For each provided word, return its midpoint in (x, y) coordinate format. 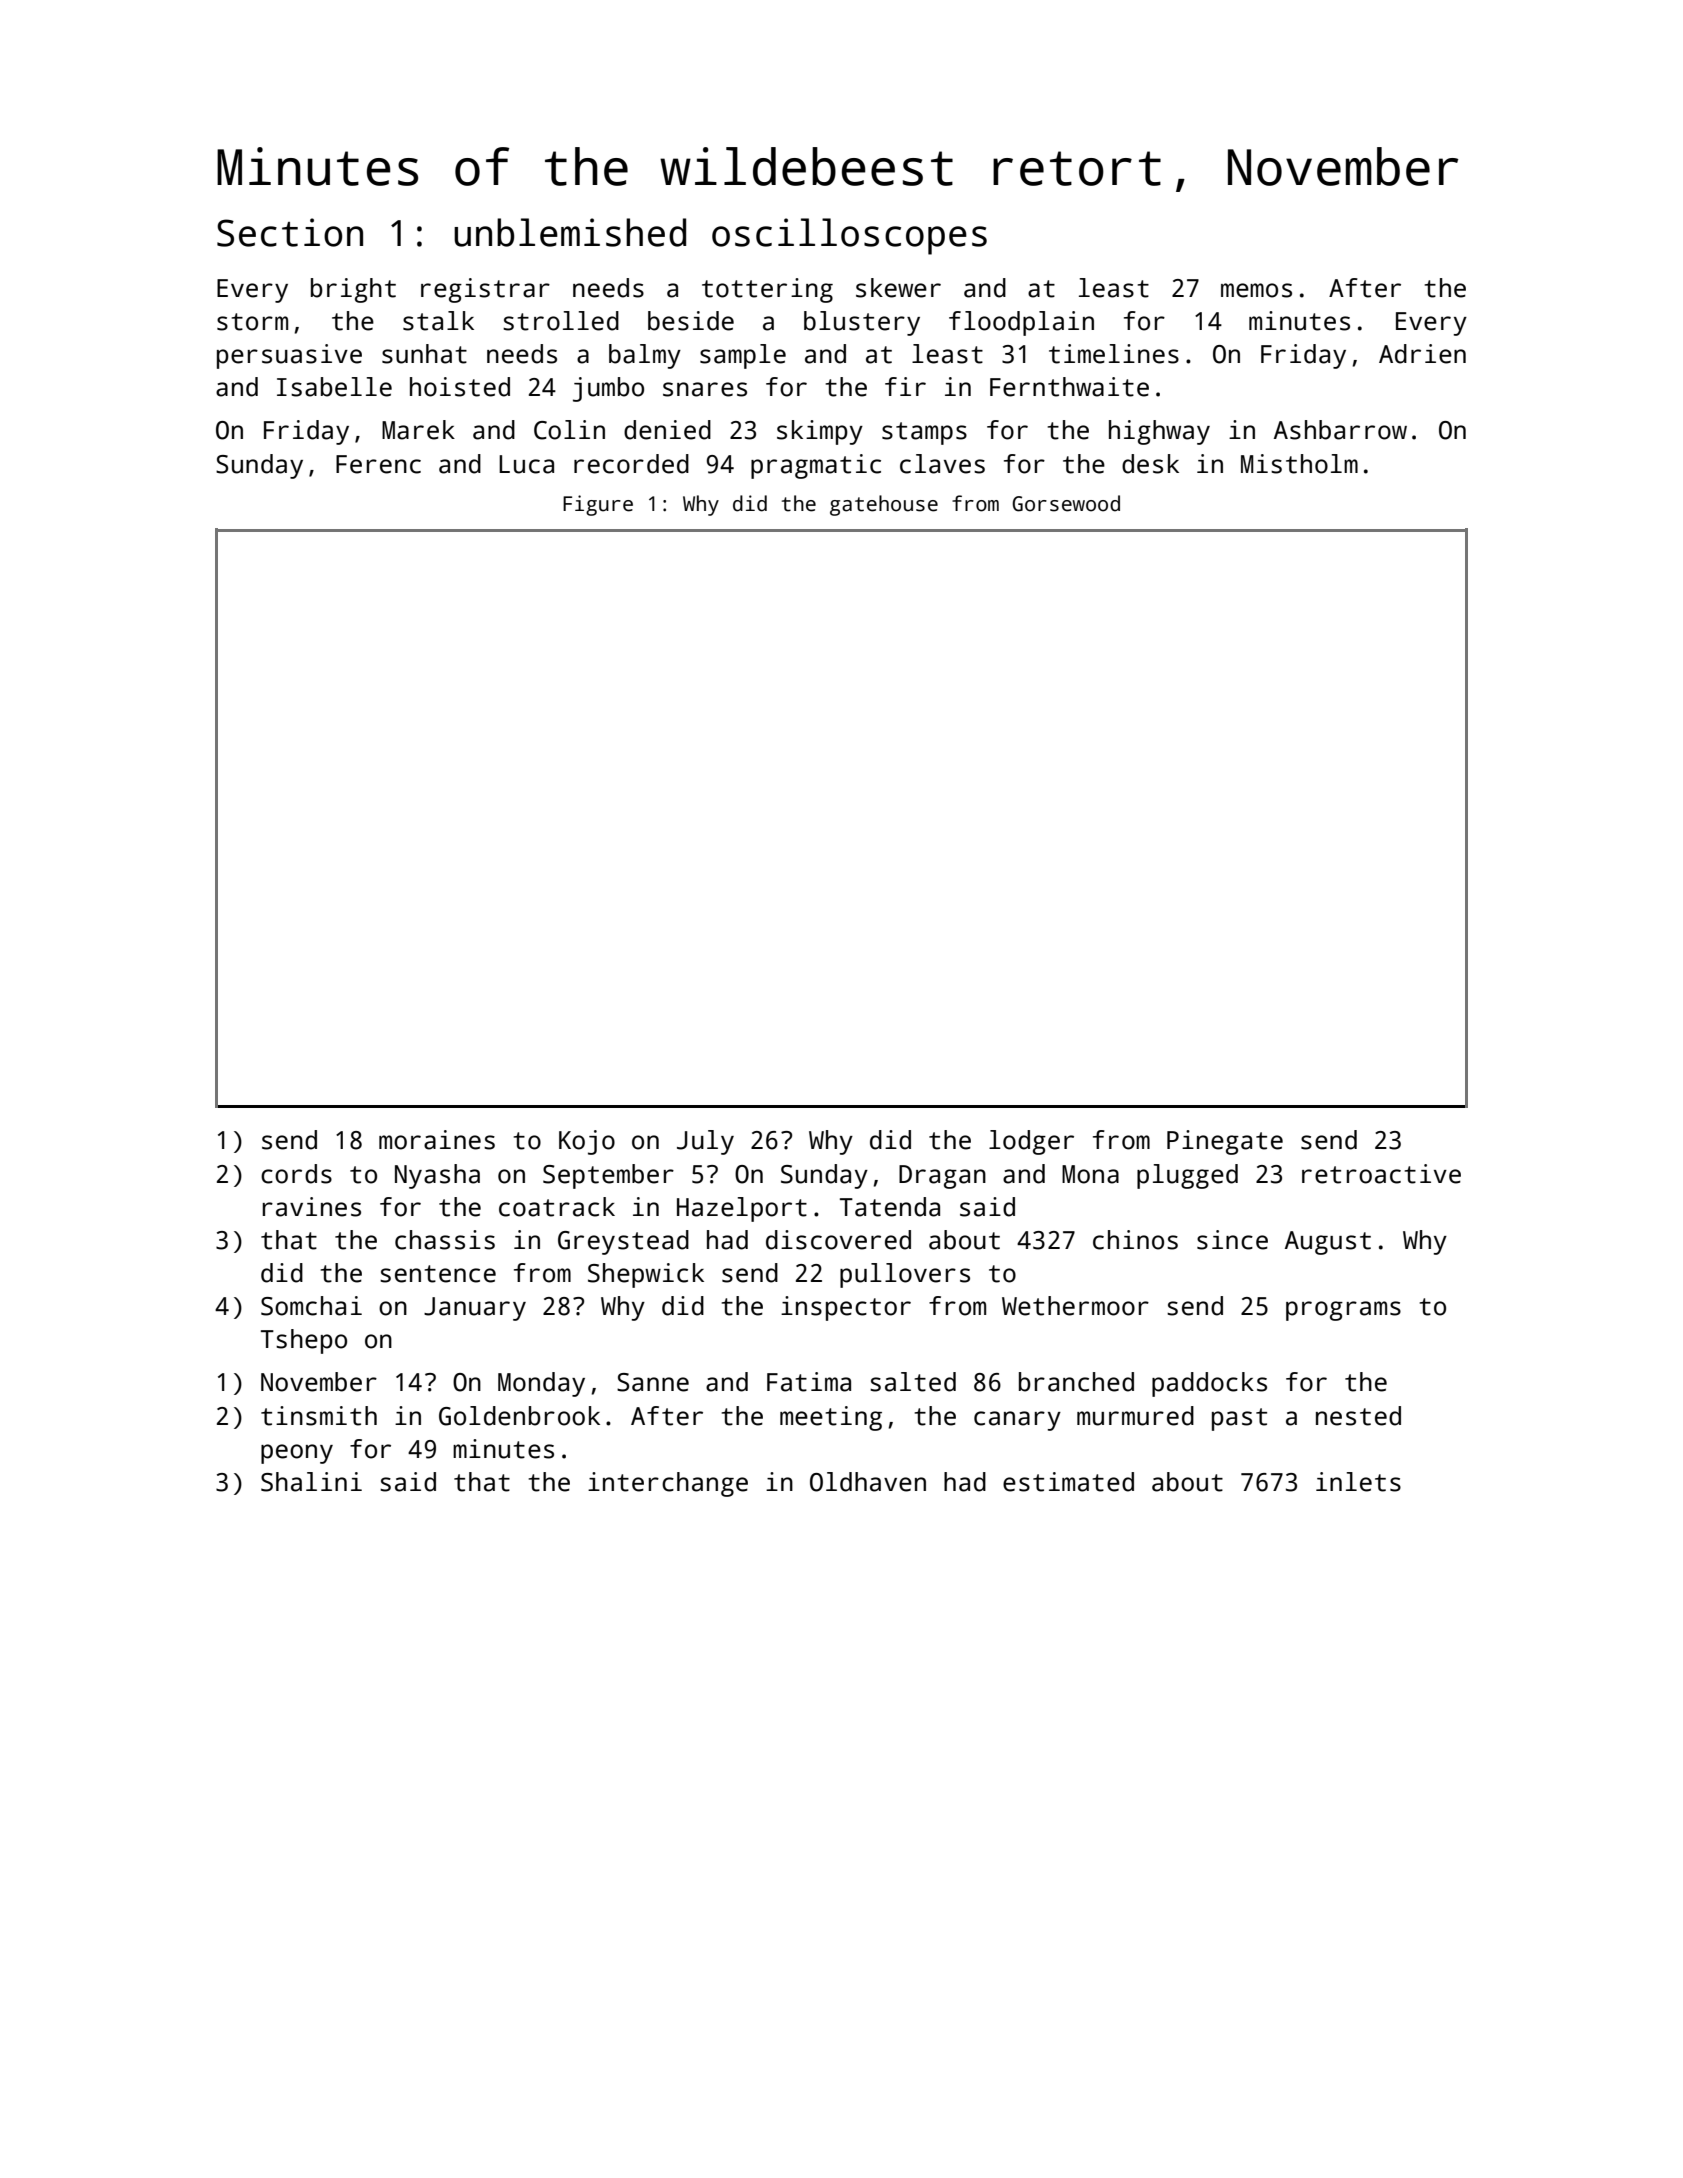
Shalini (311, 1482)
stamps (924, 433)
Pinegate (1225, 1142)
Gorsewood (1066, 503)
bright (353, 290)
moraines (437, 1140)
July (705, 1142)
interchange (668, 1484)
